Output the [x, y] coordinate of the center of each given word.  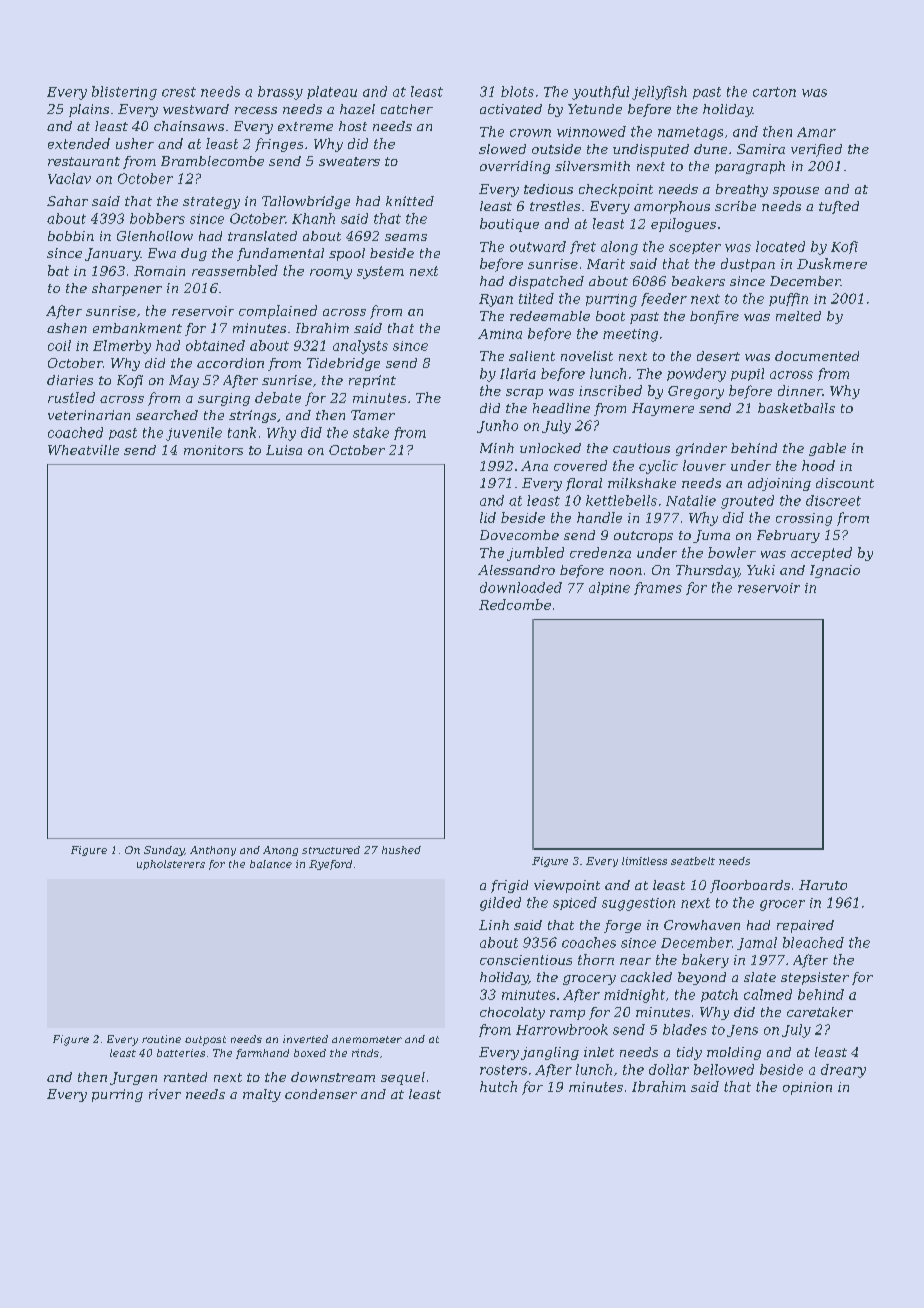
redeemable [550, 316]
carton [774, 92]
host [353, 126]
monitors [213, 450]
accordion [230, 363]
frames [658, 588]
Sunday [164, 851]
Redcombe [515, 604]
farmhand [262, 1054]
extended [79, 143]
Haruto [823, 885]
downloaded [521, 587]
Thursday [707, 571]
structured [331, 850]
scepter [695, 248]
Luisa [284, 450]
